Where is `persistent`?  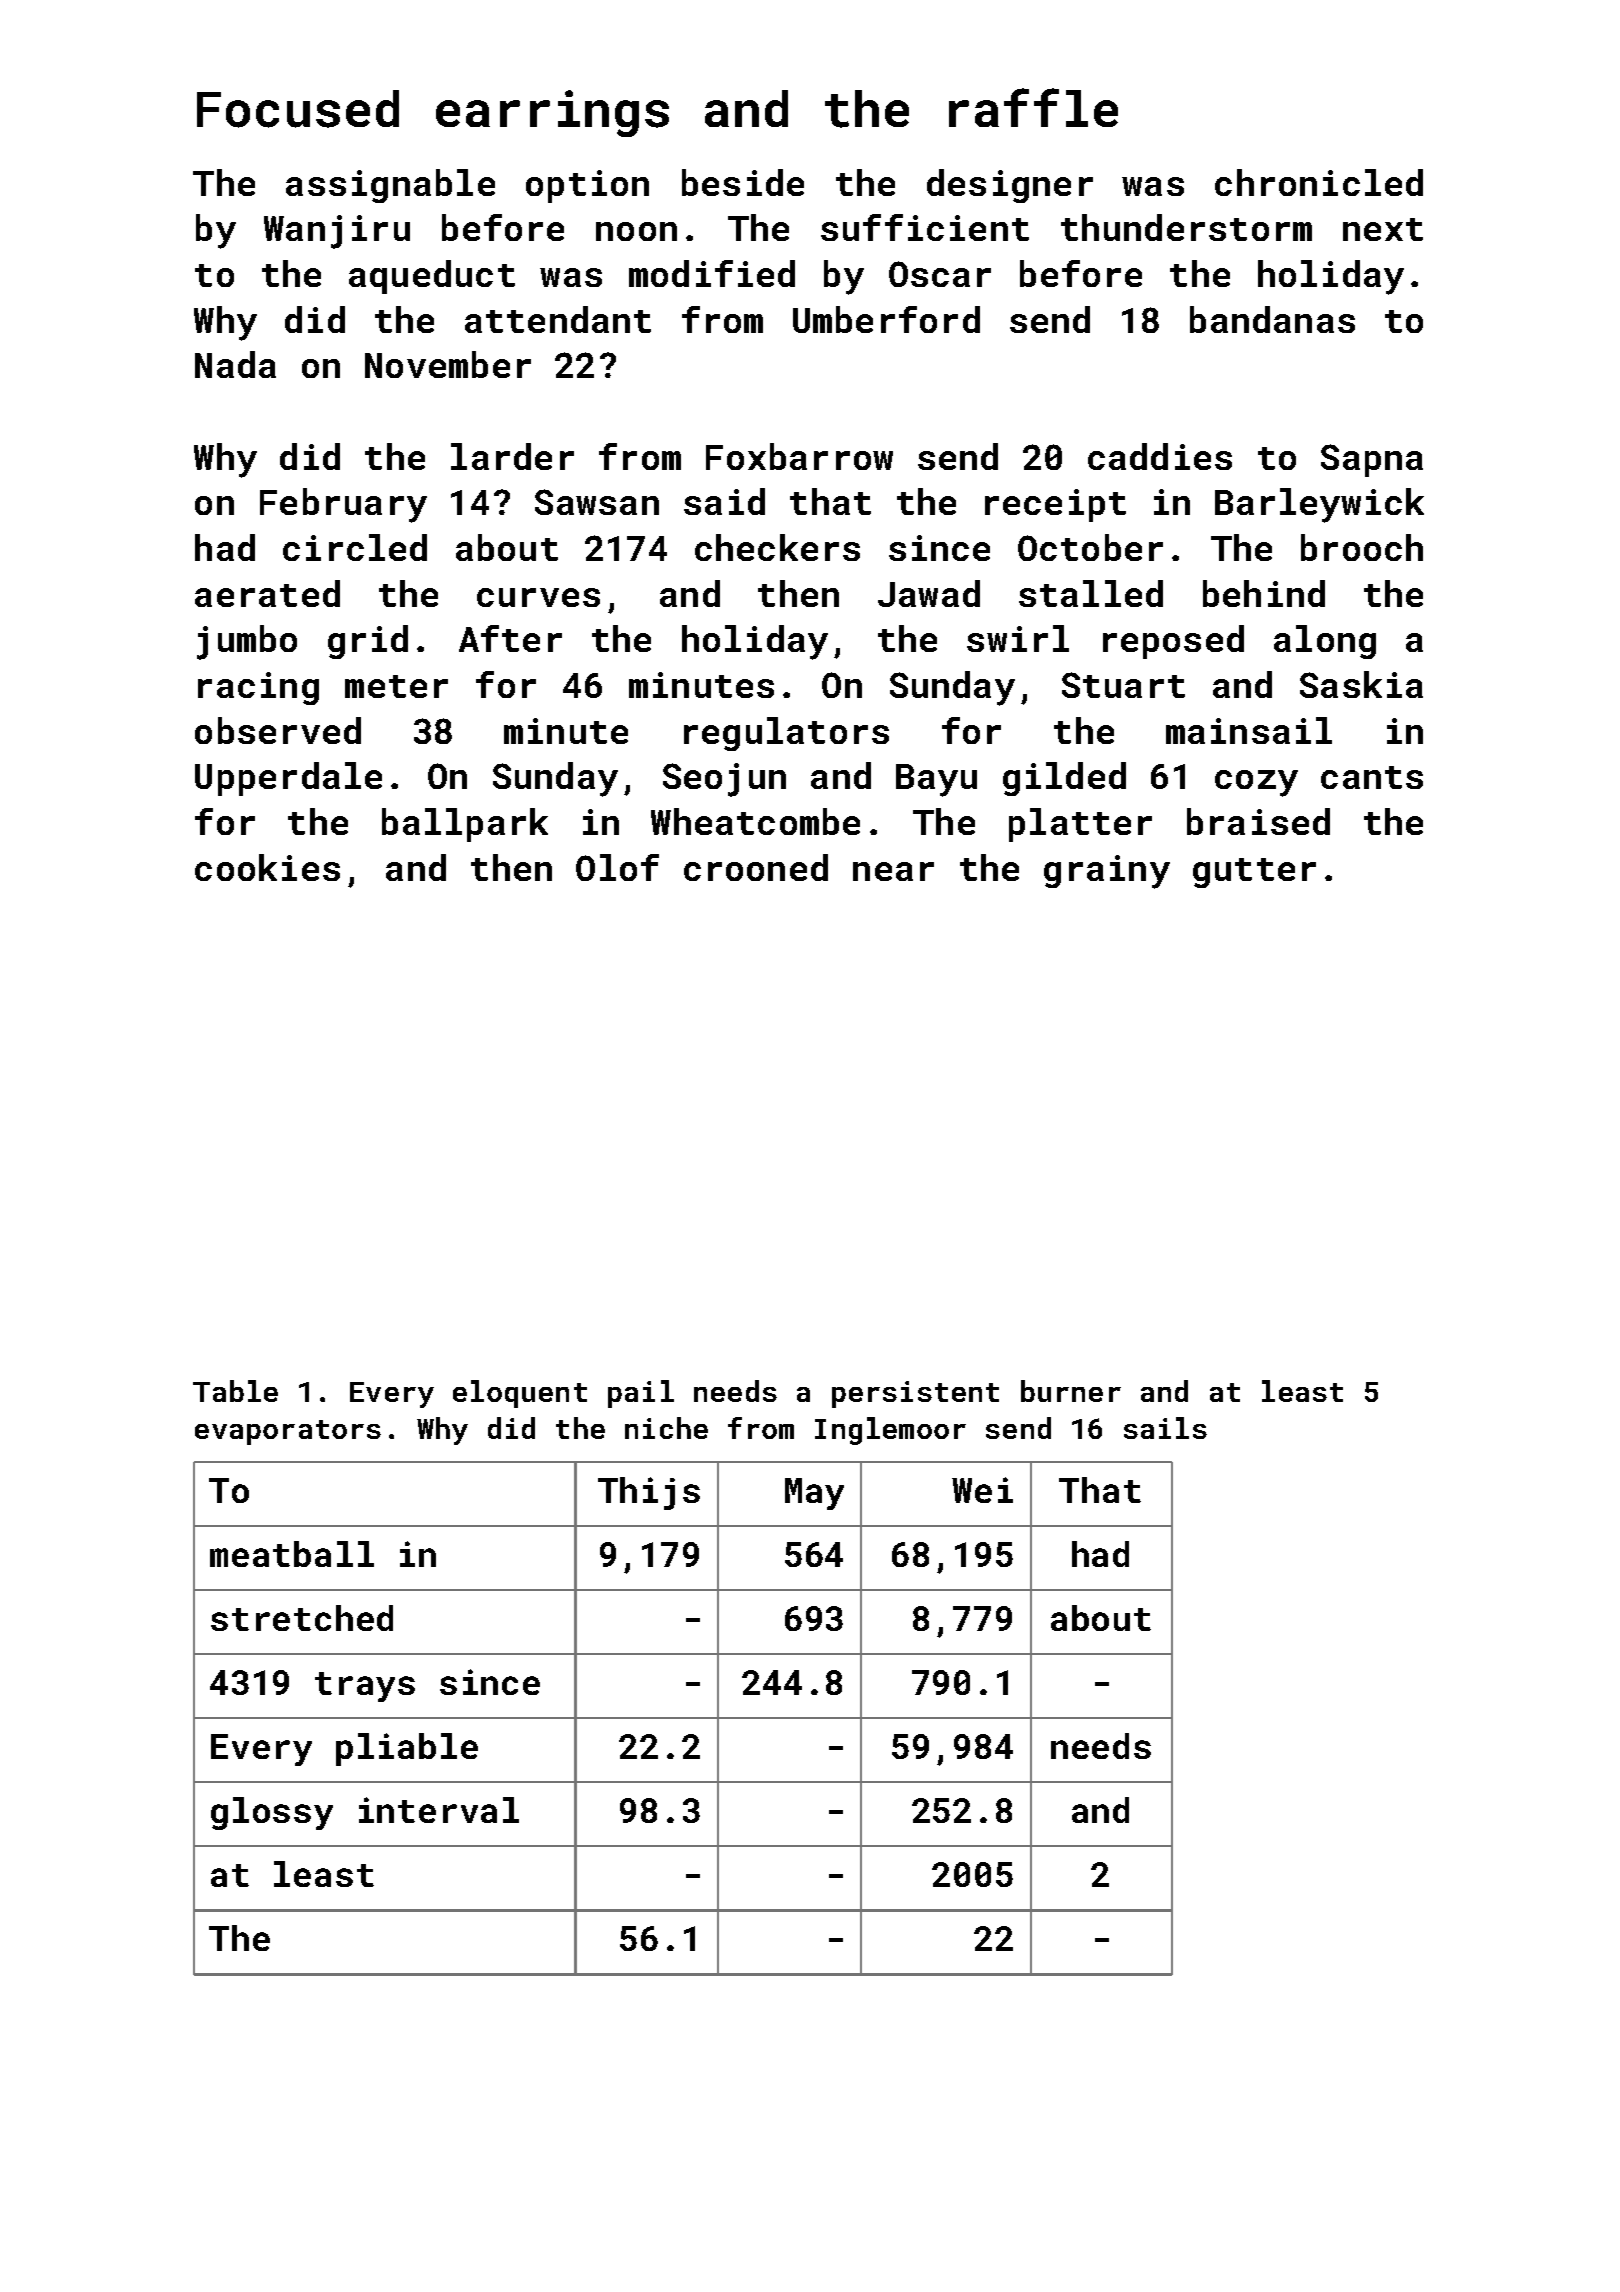 persistent is located at coordinates (915, 1394).
